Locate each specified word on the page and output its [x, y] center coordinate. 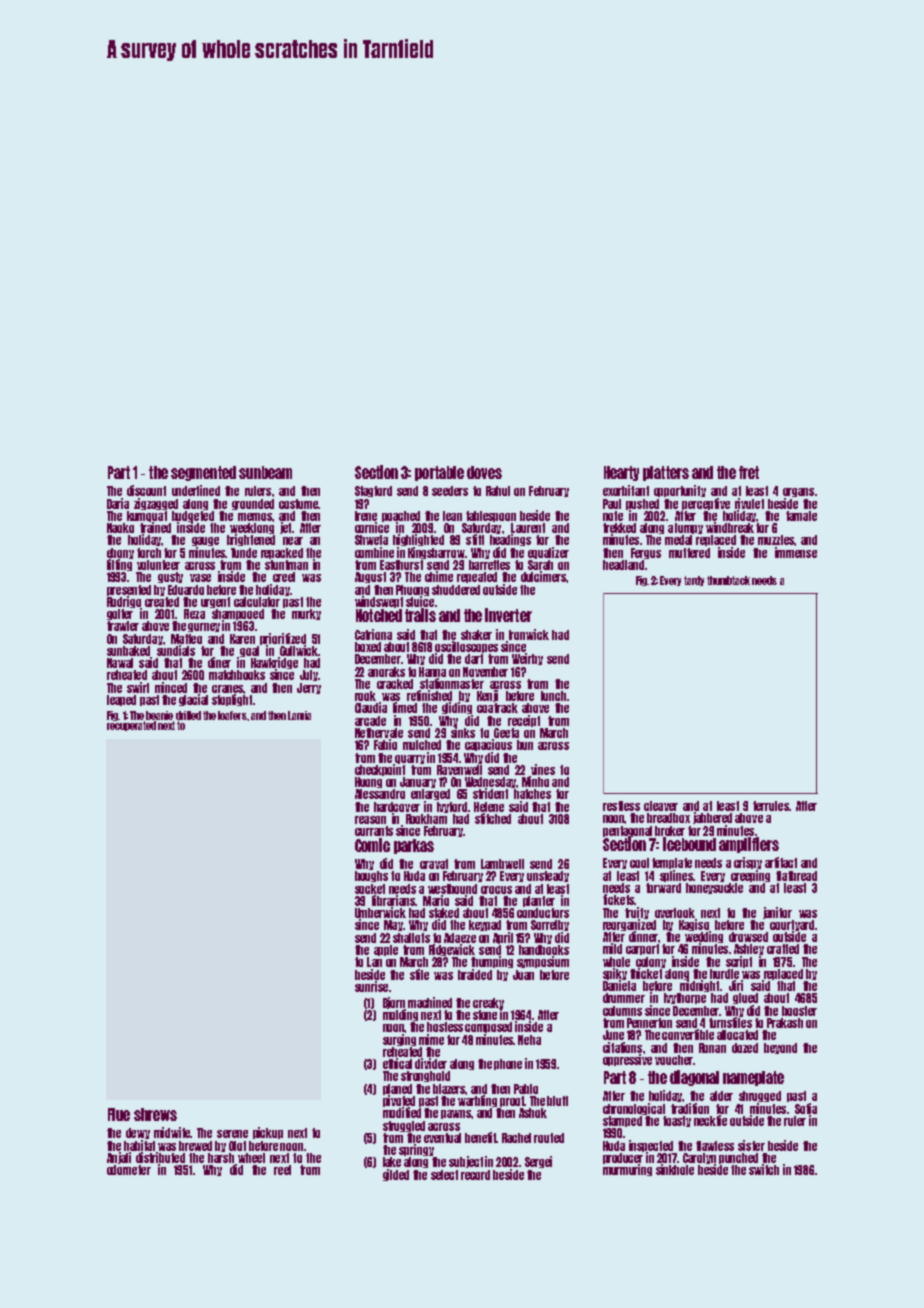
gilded [396, 1175]
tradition [690, 1108]
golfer [120, 614]
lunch [553, 696]
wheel [251, 1158]
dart [474, 659]
